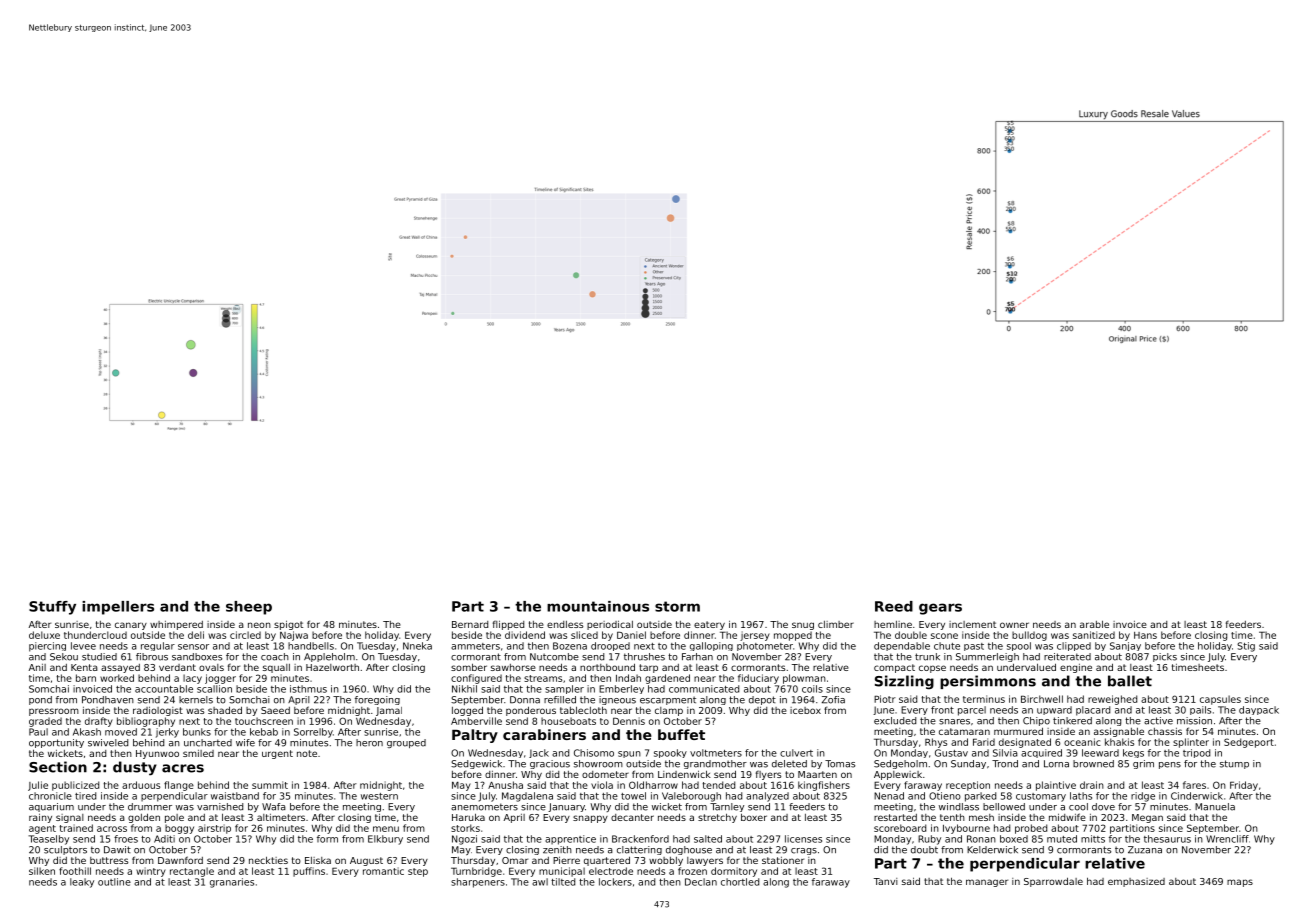 The width and height of the image is (1308, 924). What do you see at coordinates (235, 796) in the image?
I see `waistband` at bounding box center [235, 796].
